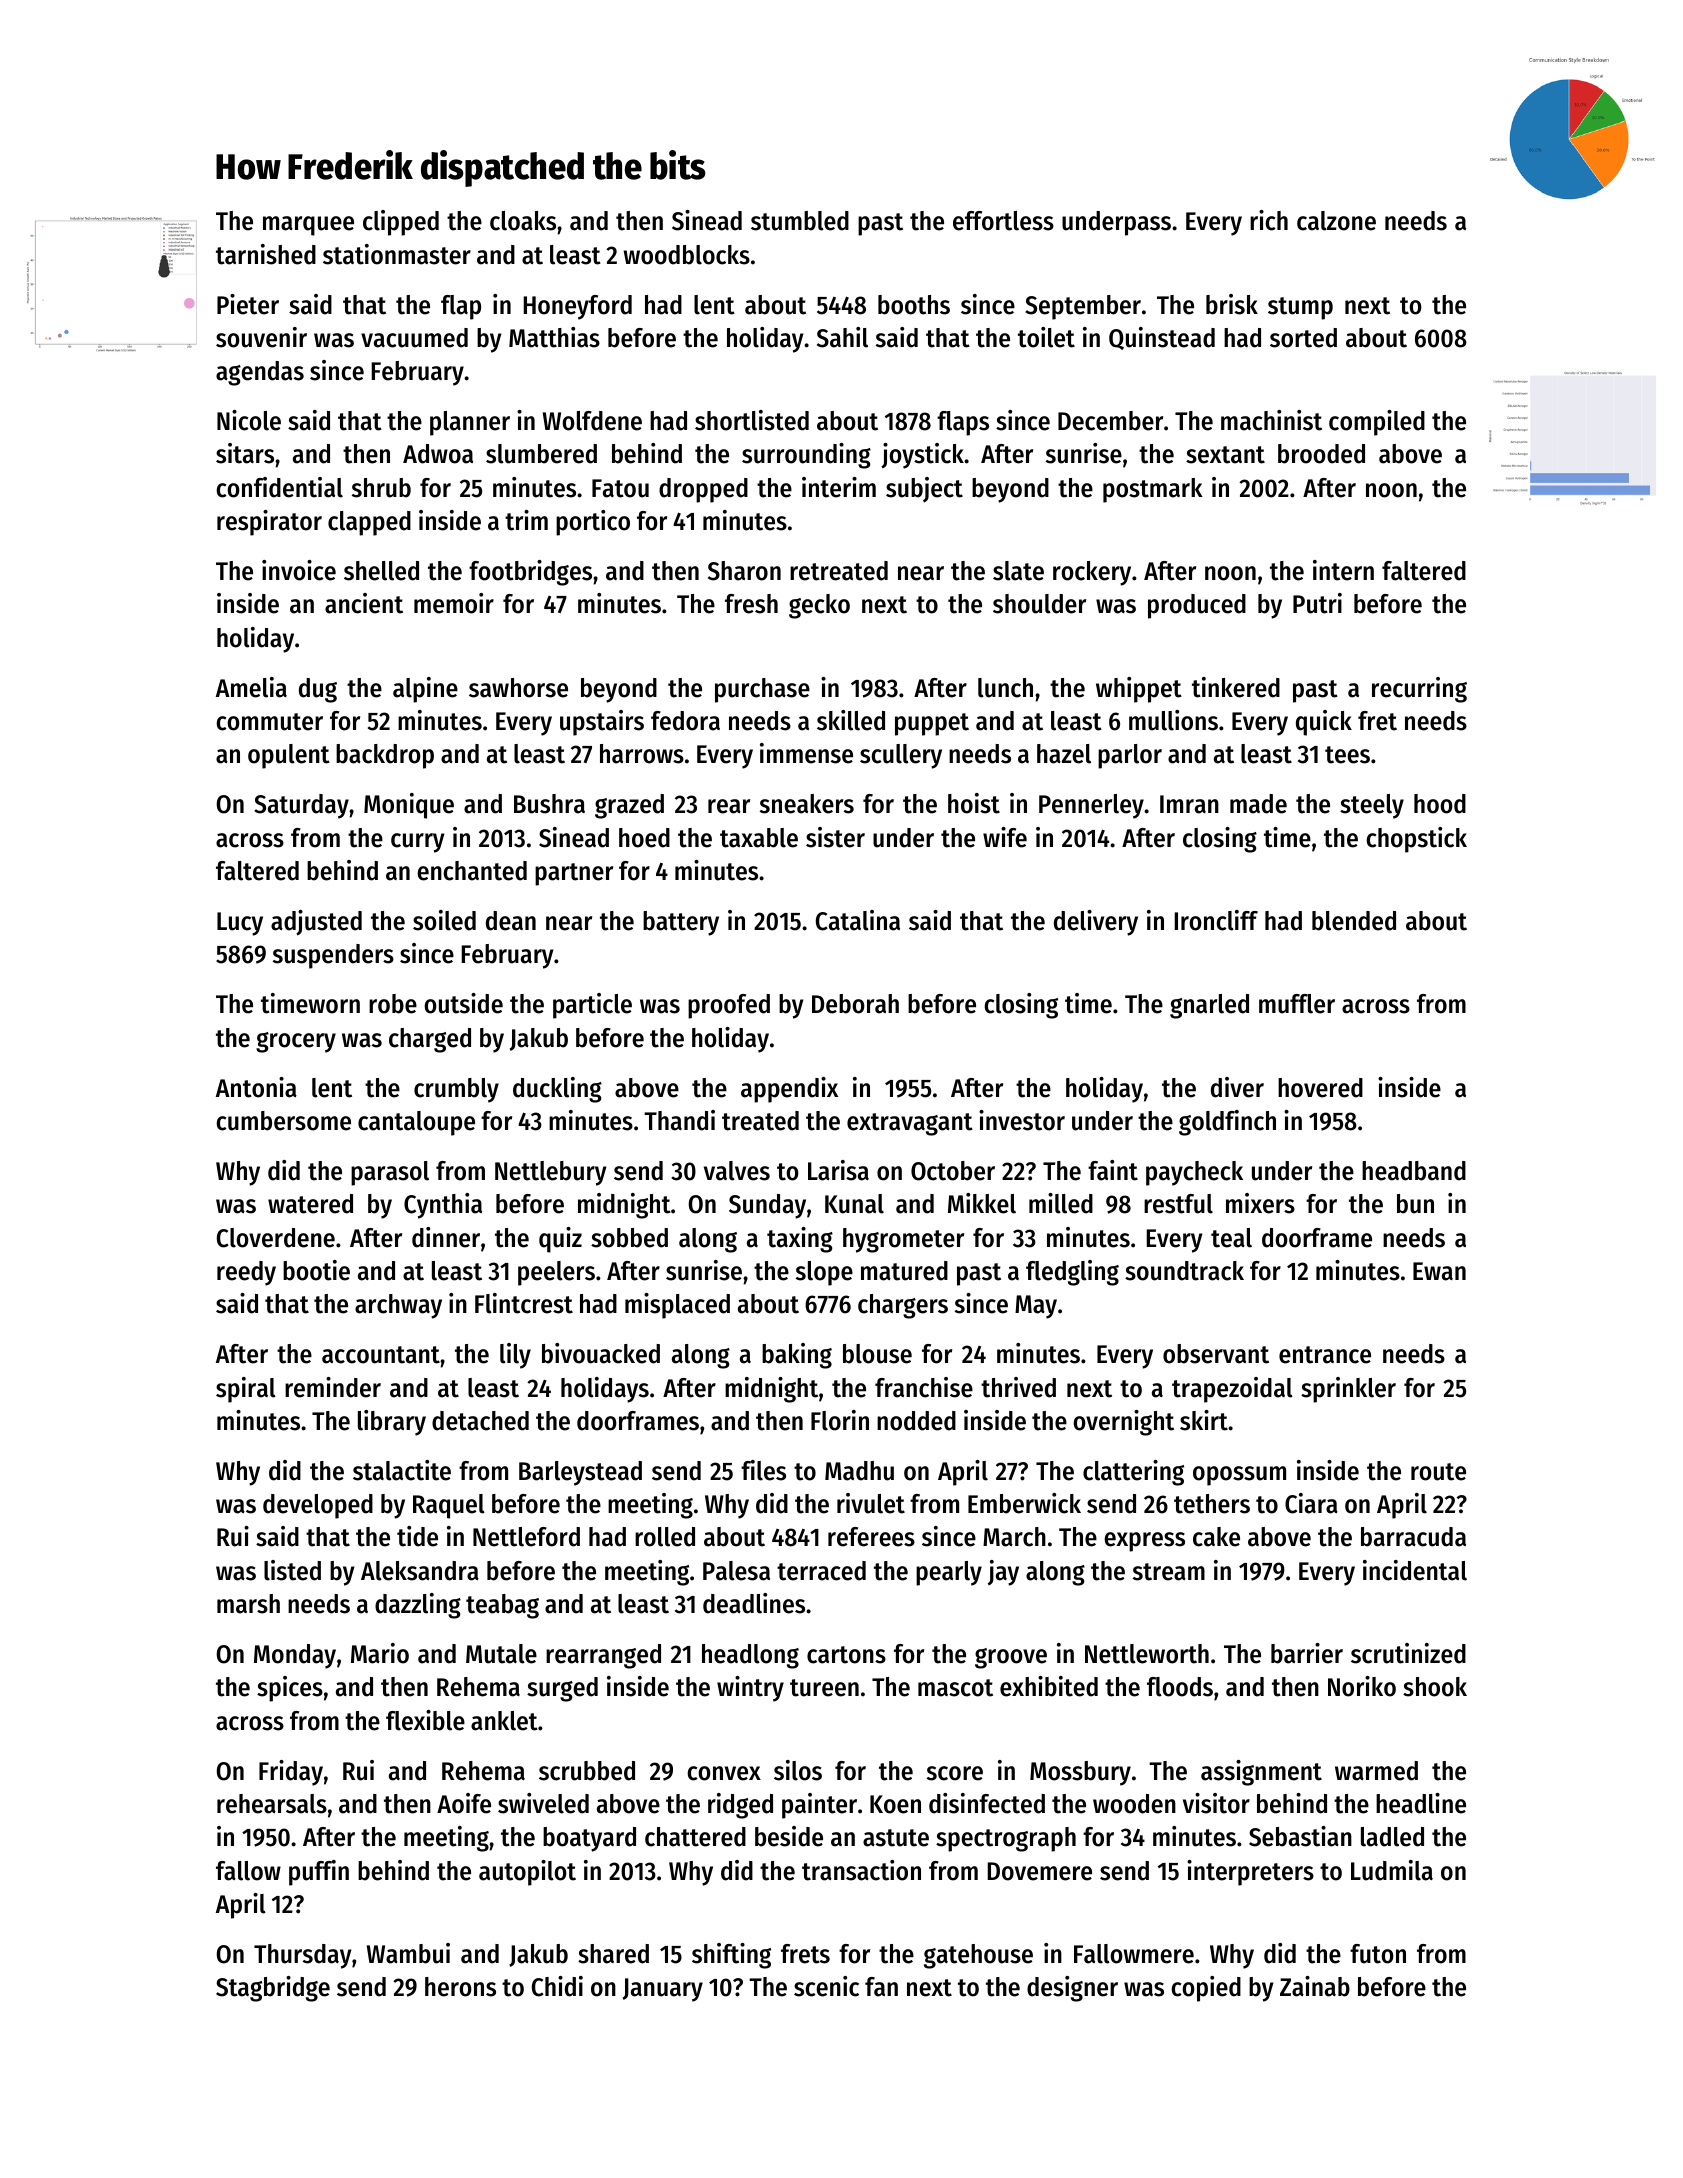 This screenshot has height=2178, width=1683. I want to click on Wambui, so click(408, 1953).
